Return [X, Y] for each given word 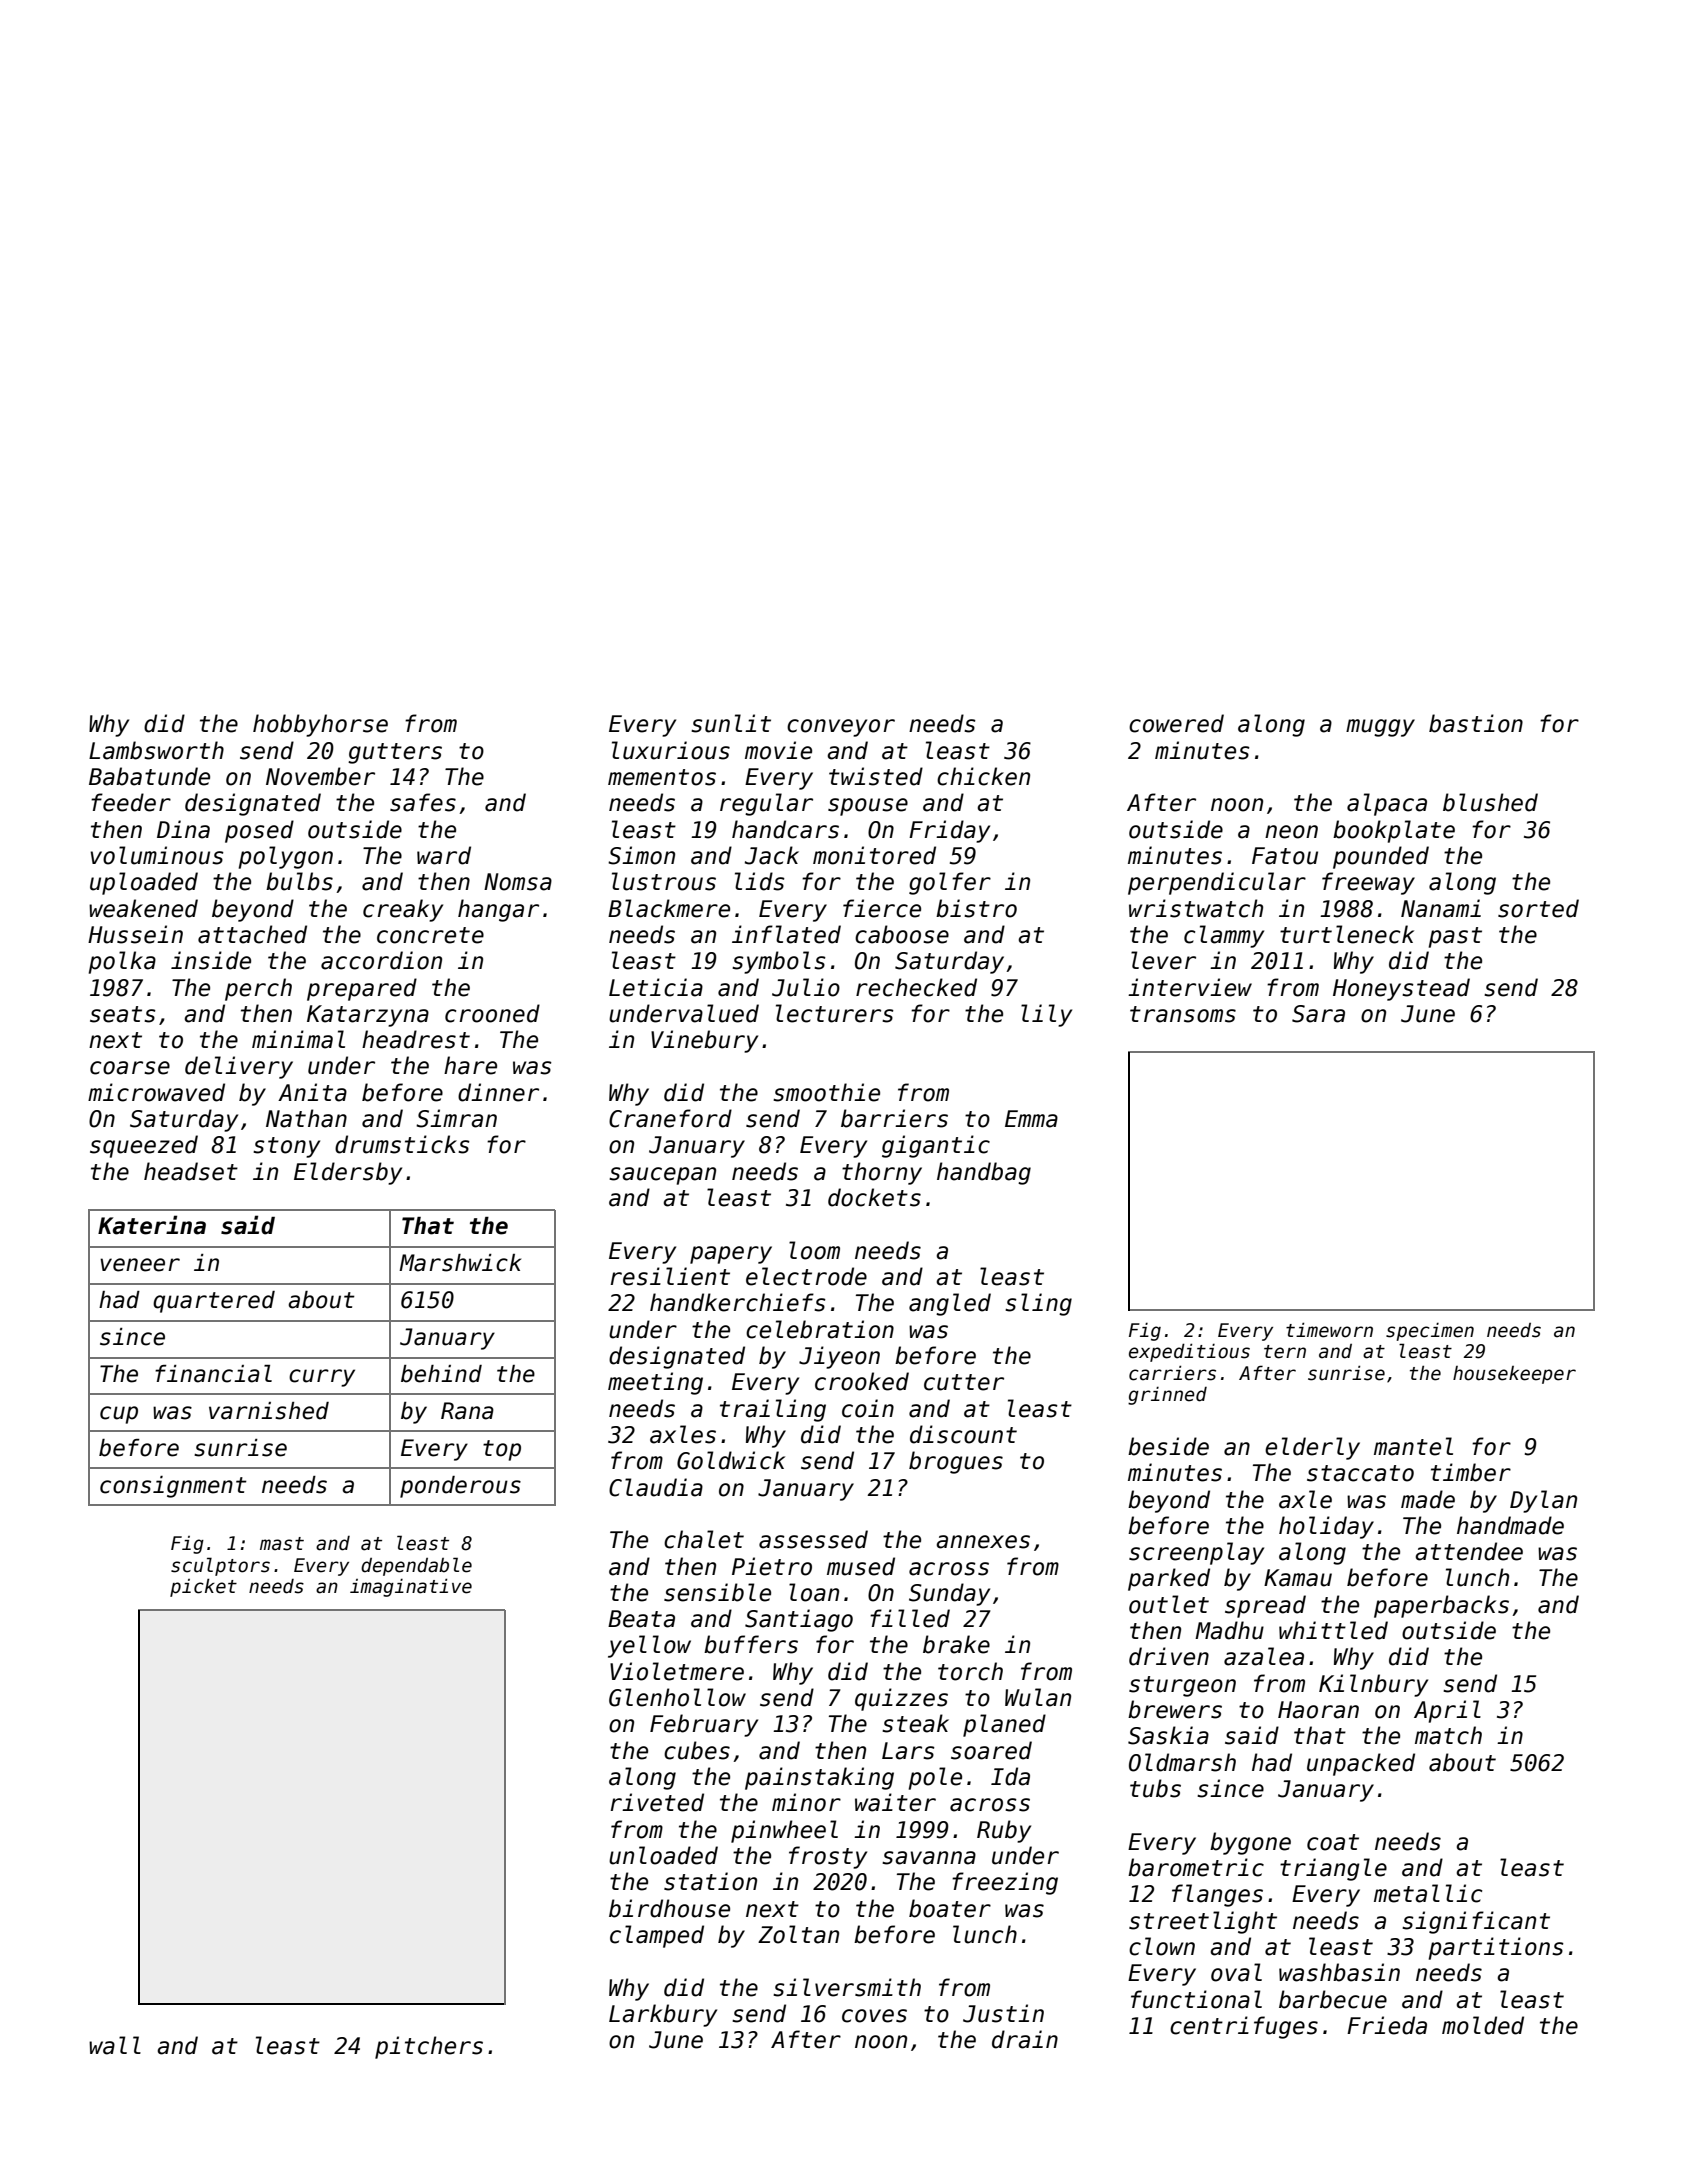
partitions [1496, 1948]
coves [874, 2016]
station [710, 1881]
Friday [949, 831]
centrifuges [1244, 2027]
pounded [1381, 857]
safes [423, 802]
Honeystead [1401, 989]
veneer [140, 1265]
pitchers [429, 2047]
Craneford [670, 1118]
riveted [657, 1802]
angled [950, 1304]
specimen [1430, 1332]
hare [470, 1065]
